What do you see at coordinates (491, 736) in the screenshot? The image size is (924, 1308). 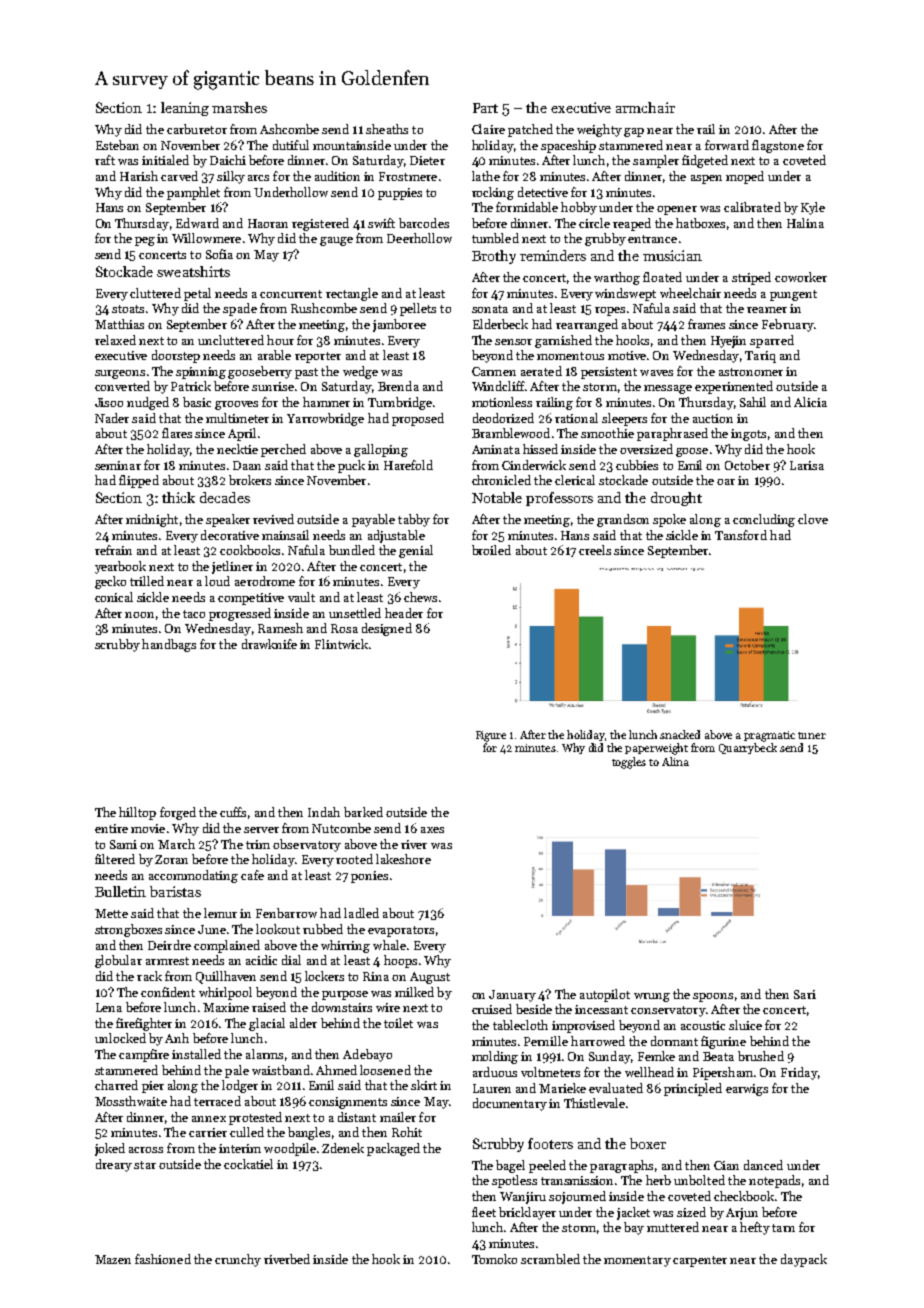 I see `Figure` at bounding box center [491, 736].
